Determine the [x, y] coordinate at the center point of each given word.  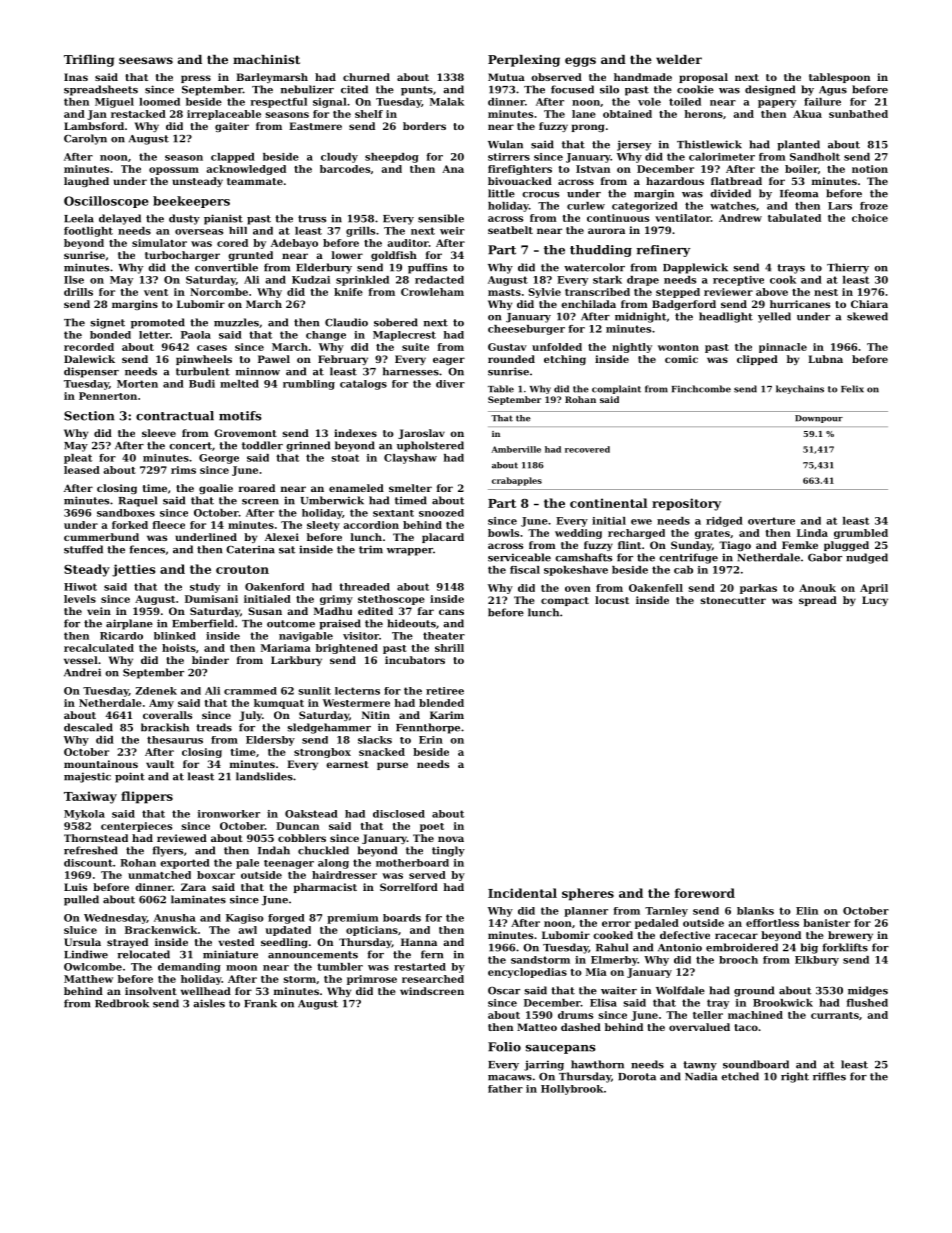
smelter [410, 488]
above [772, 292]
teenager [289, 864]
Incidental [522, 893]
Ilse [74, 280]
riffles [829, 1076]
